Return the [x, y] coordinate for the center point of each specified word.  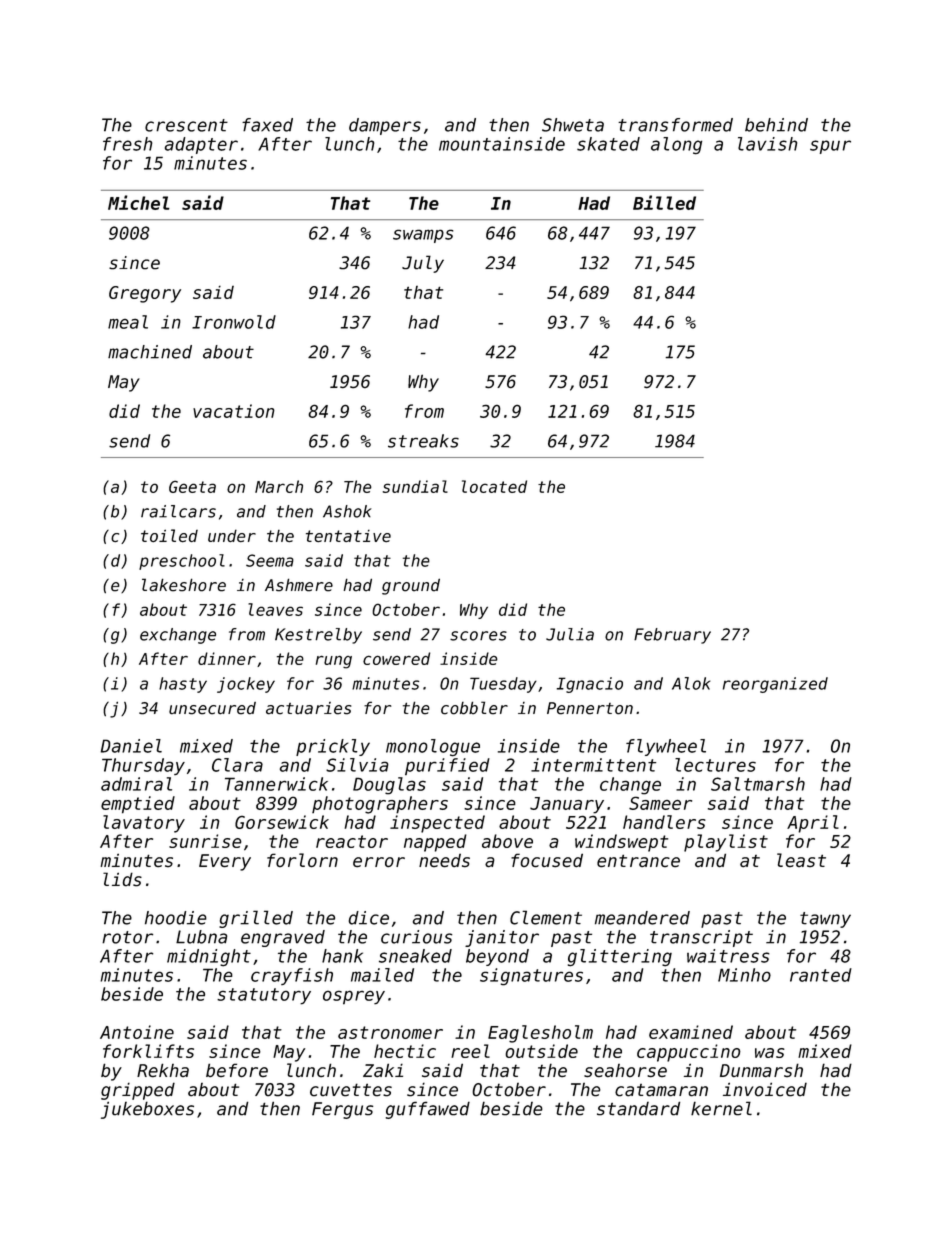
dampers [385, 126]
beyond [497, 957]
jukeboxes [147, 1110]
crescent [186, 125]
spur [830, 147]
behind [776, 125]
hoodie [176, 918]
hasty [183, 685]
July [423, 264]
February [672, 636]
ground [411, 586]
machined [150, 352]
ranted [821, 975]
